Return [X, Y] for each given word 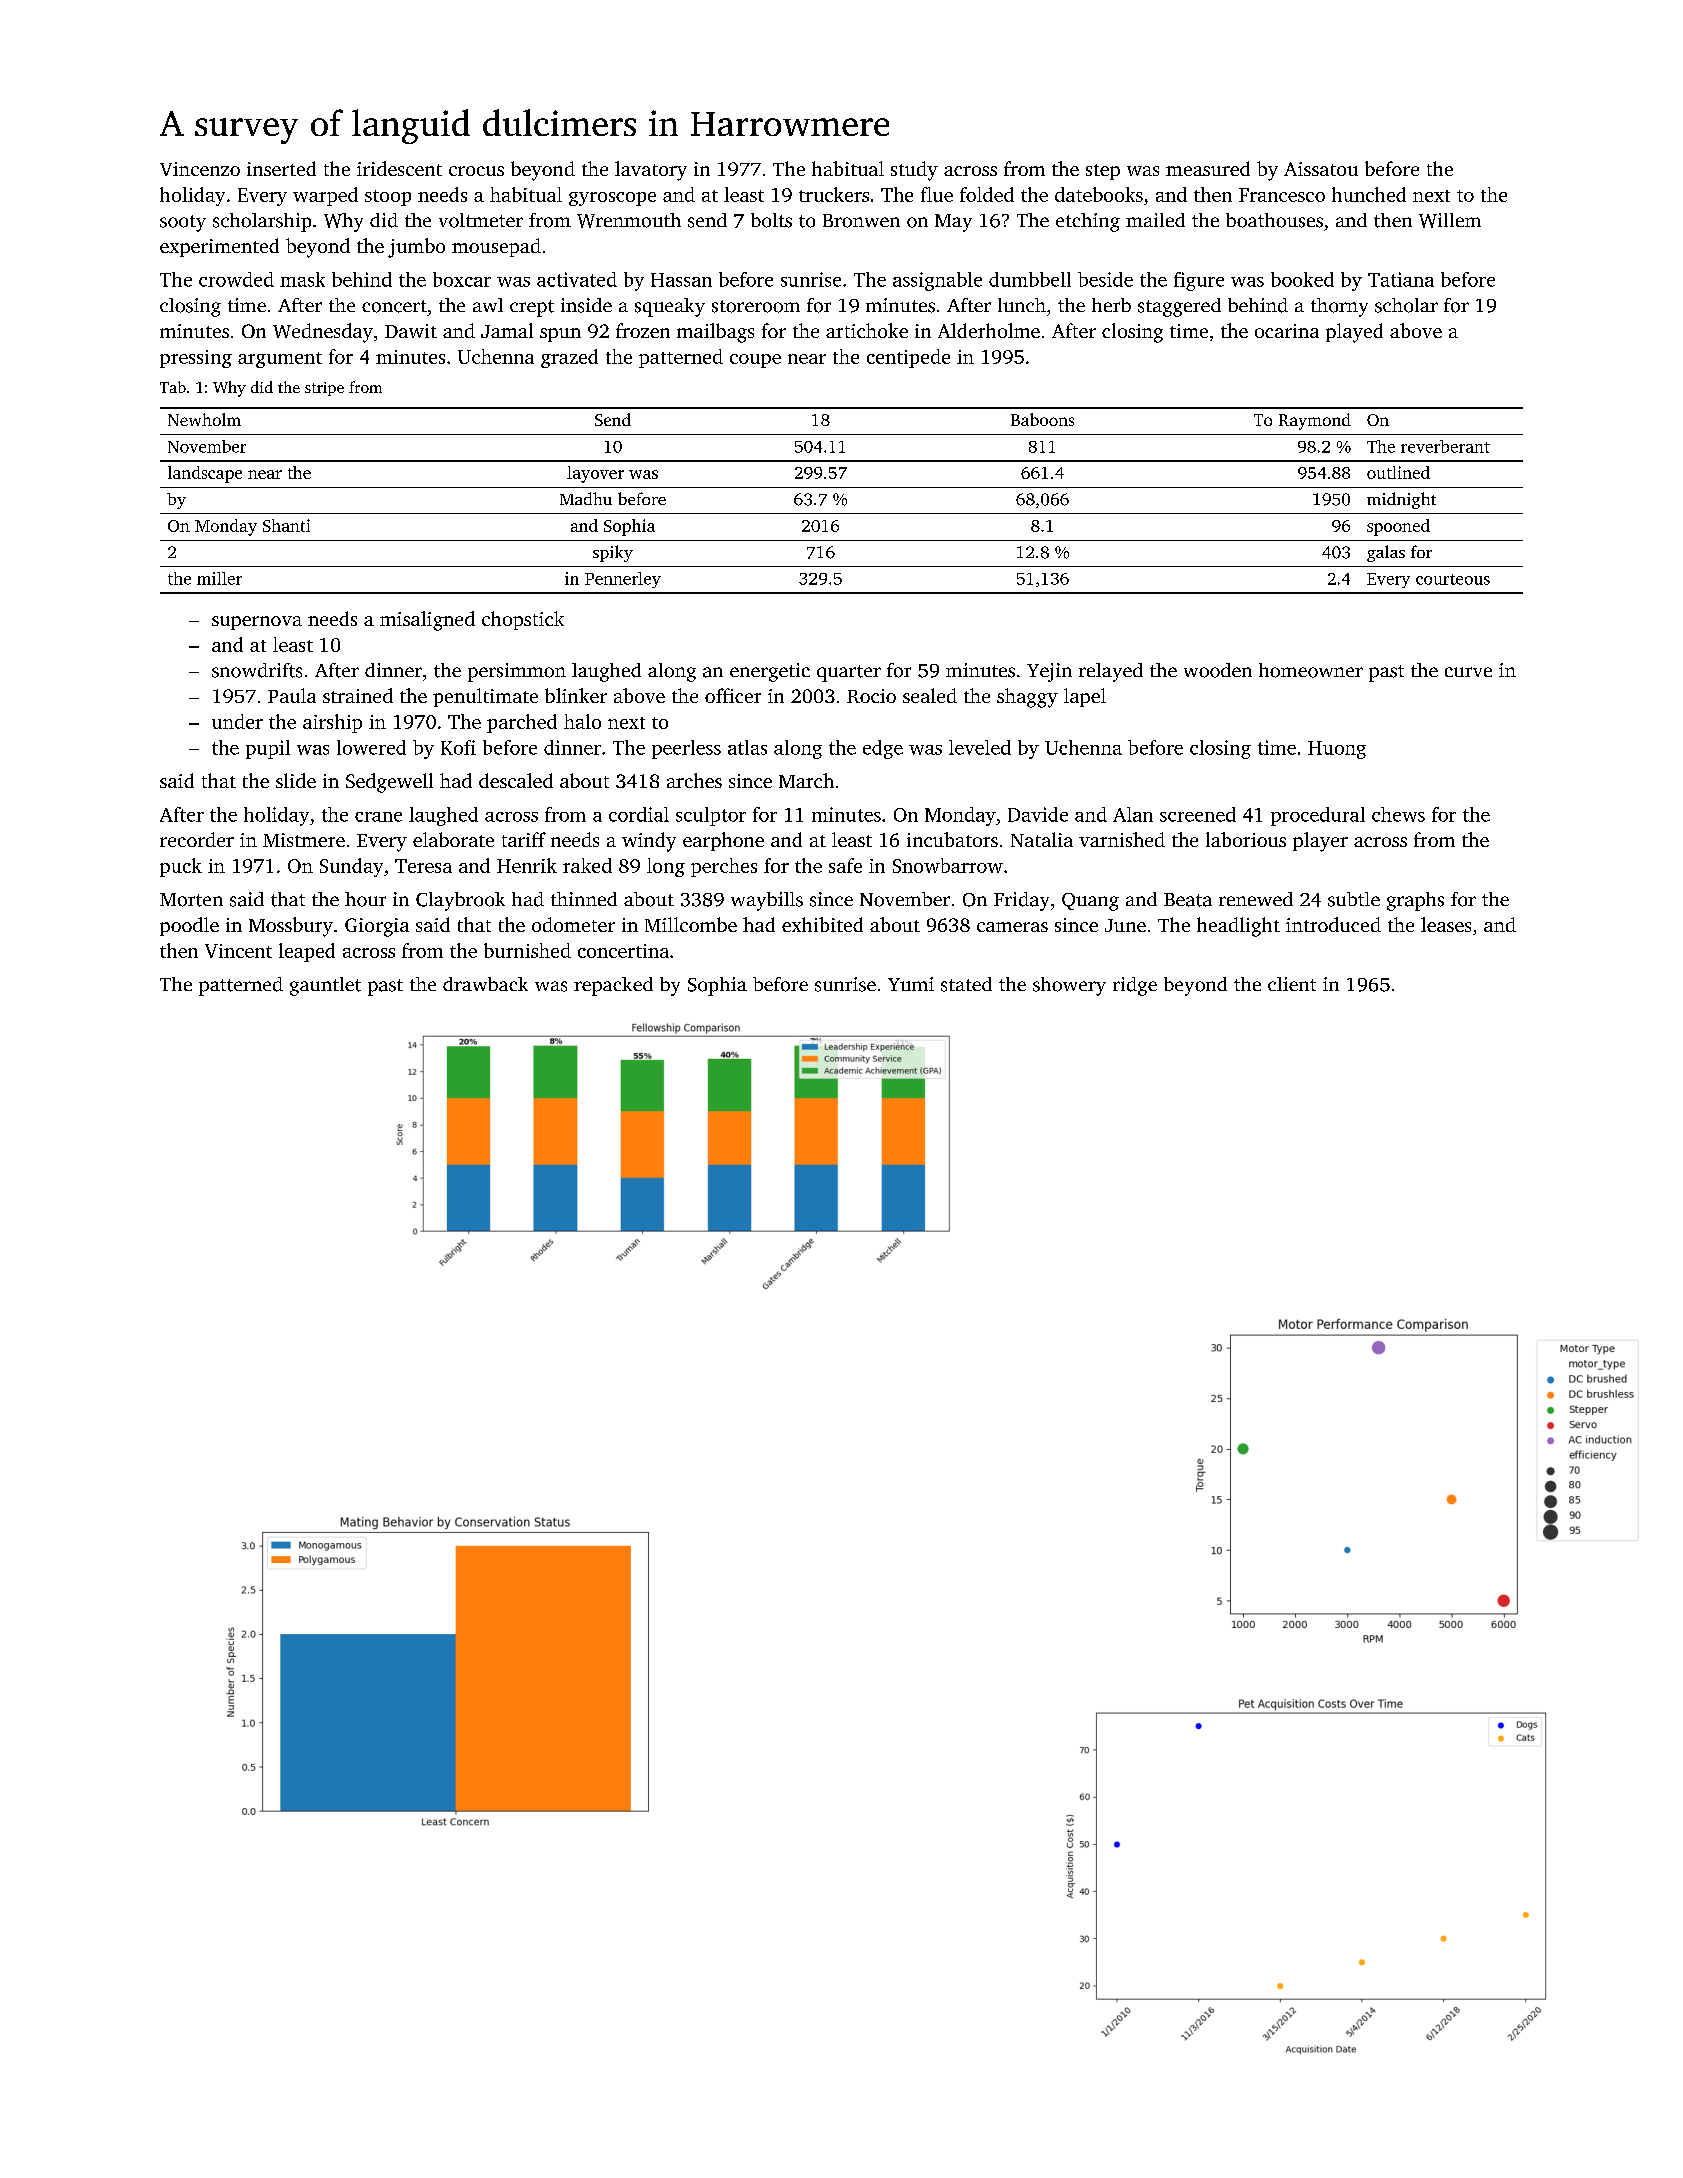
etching [1088, 222]
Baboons [1042, 419]
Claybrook [460, 901]
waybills [767, 901]
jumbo [416, 248]
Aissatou [1321, 169]
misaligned [427, 621]
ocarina [1287, 331]
